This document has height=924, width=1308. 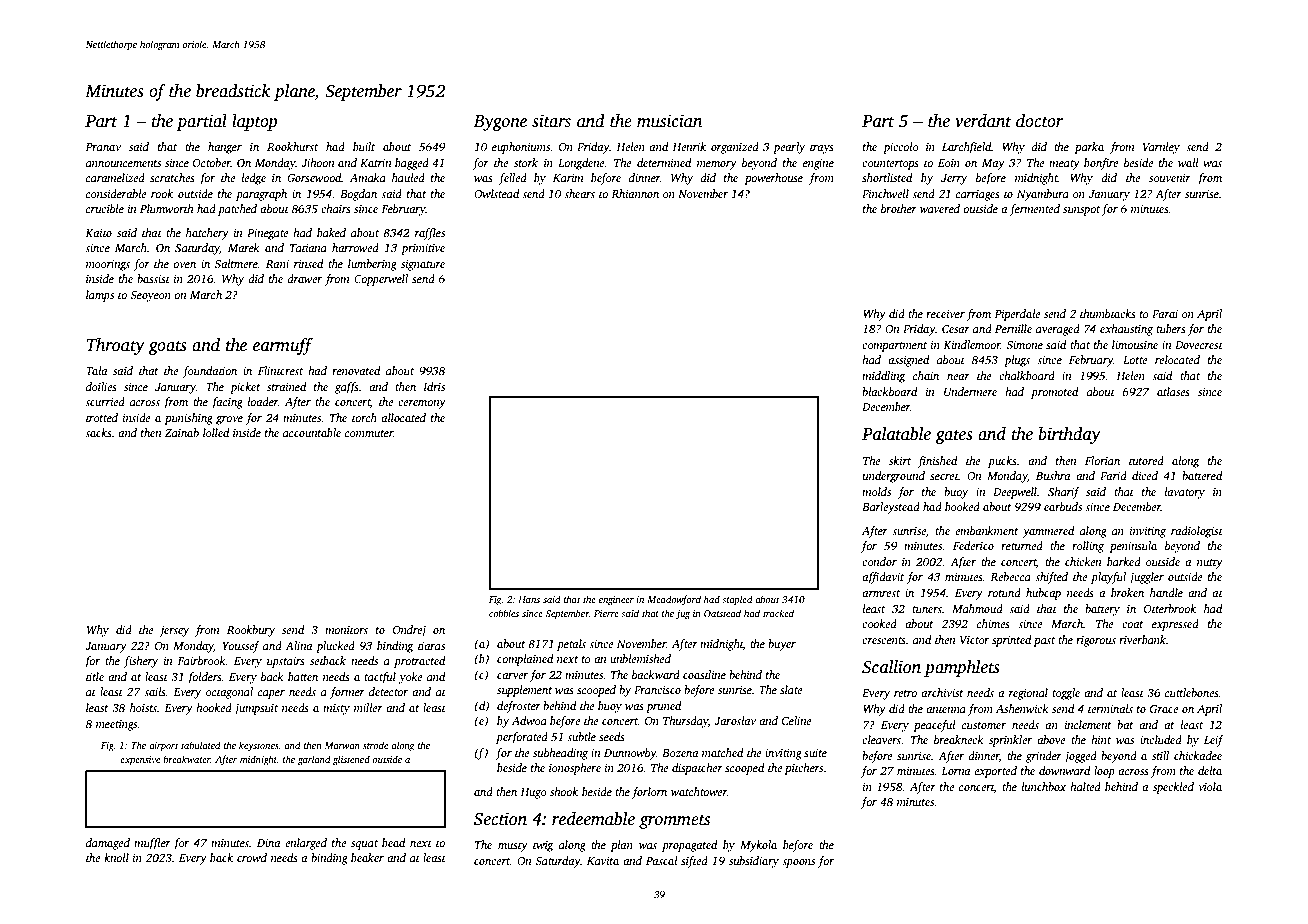 I want to click on Varnley, so click(x=1161, y=148).
